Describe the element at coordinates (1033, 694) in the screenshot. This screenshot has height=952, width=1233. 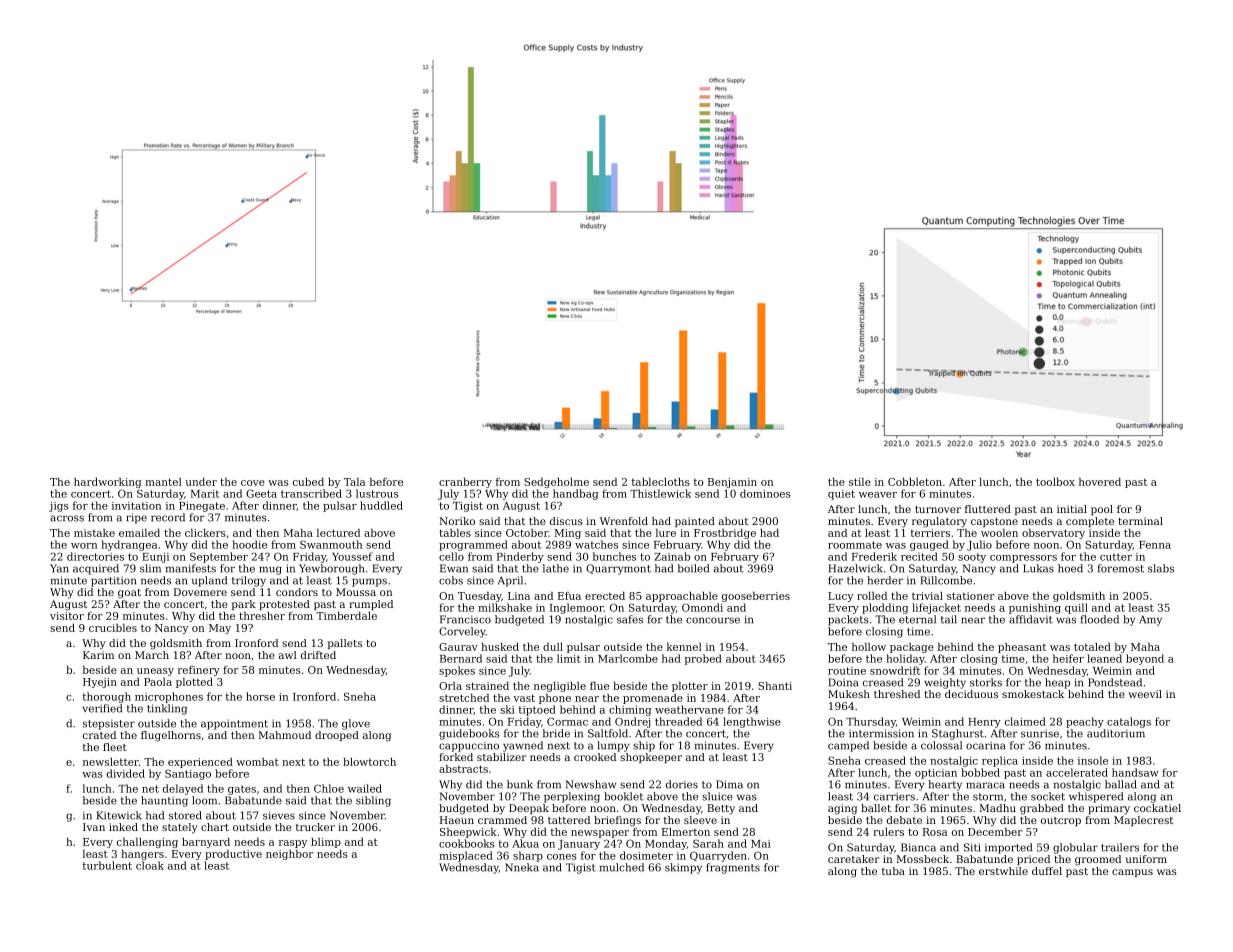
I see `smokestack` at that location.
